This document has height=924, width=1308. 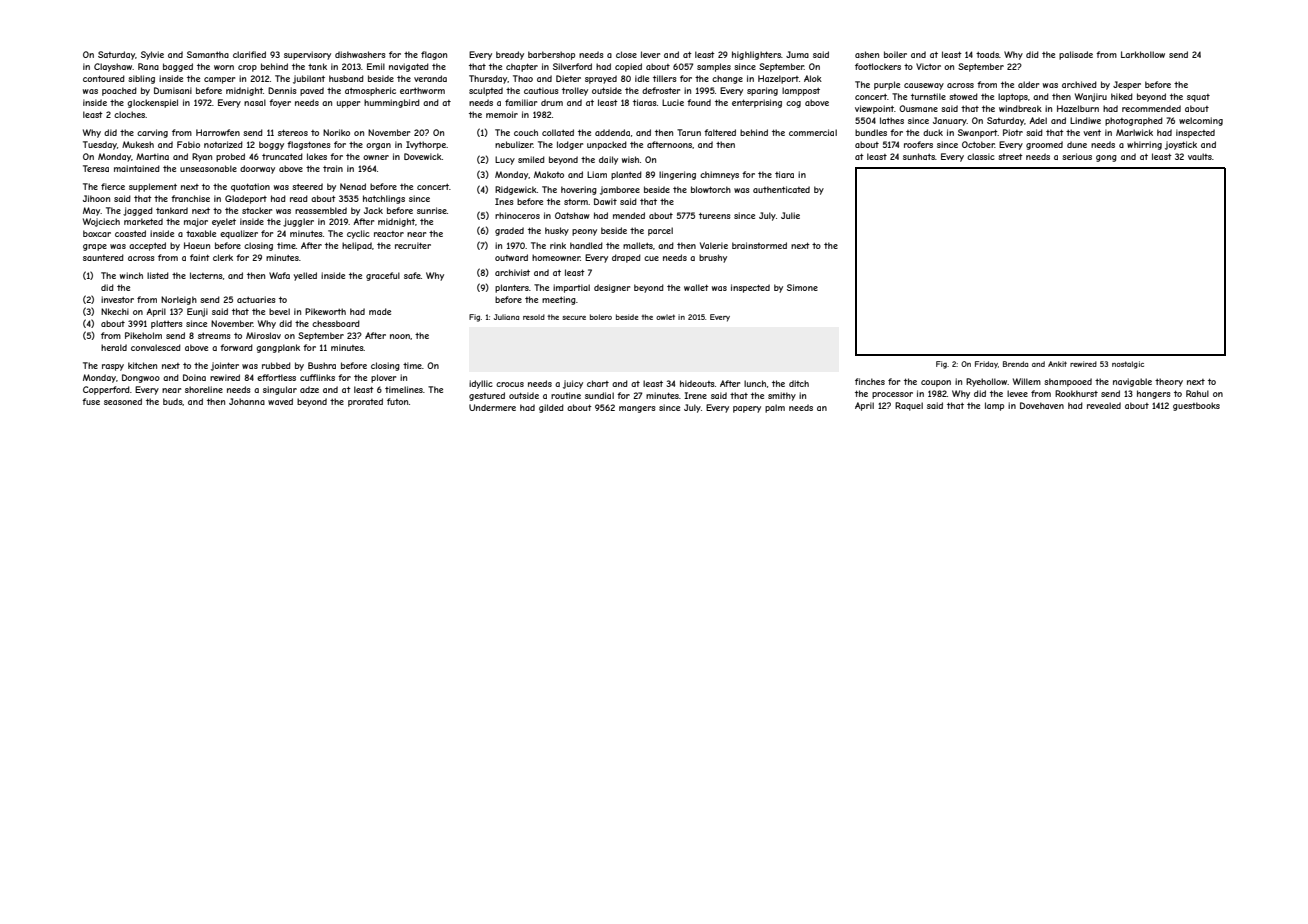 What do you see at coordinates (928, 66) in the document?
I see `Victor` at bounding box center [928, 66].
